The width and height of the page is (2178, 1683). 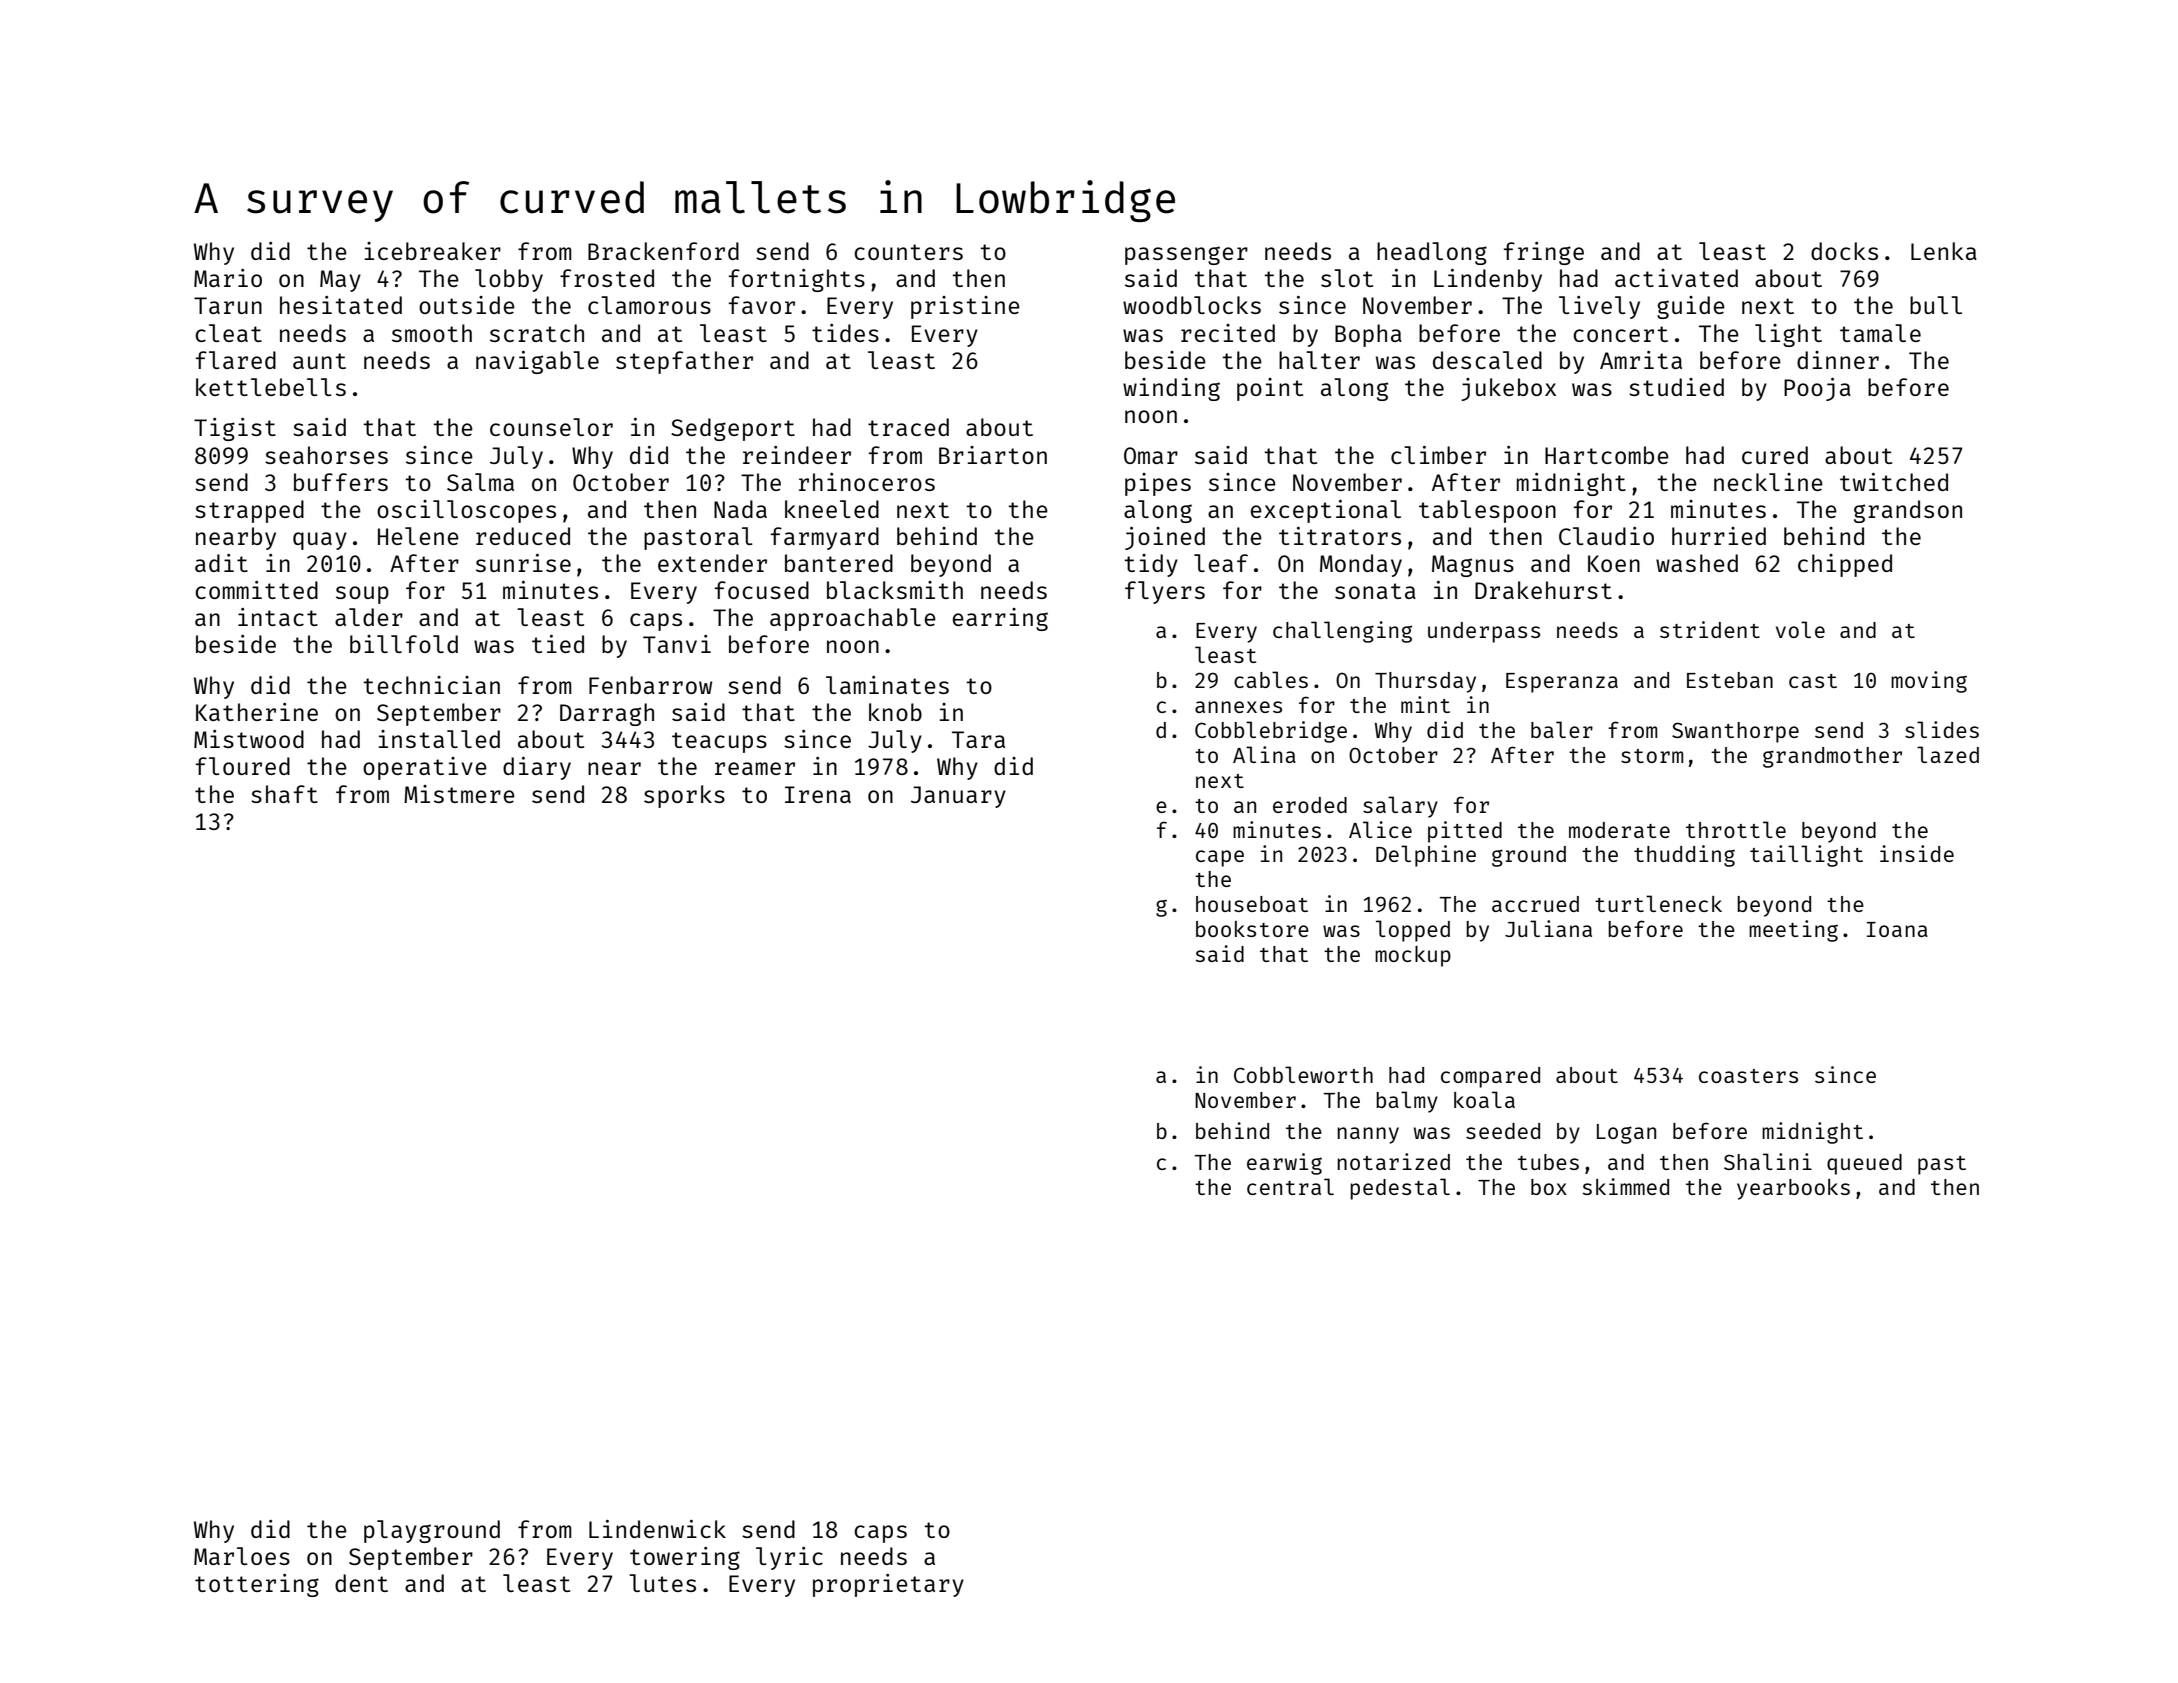 What do you see at coordinates (958, 797) in the page?
I see `January` at bounding box center [958, 797].
